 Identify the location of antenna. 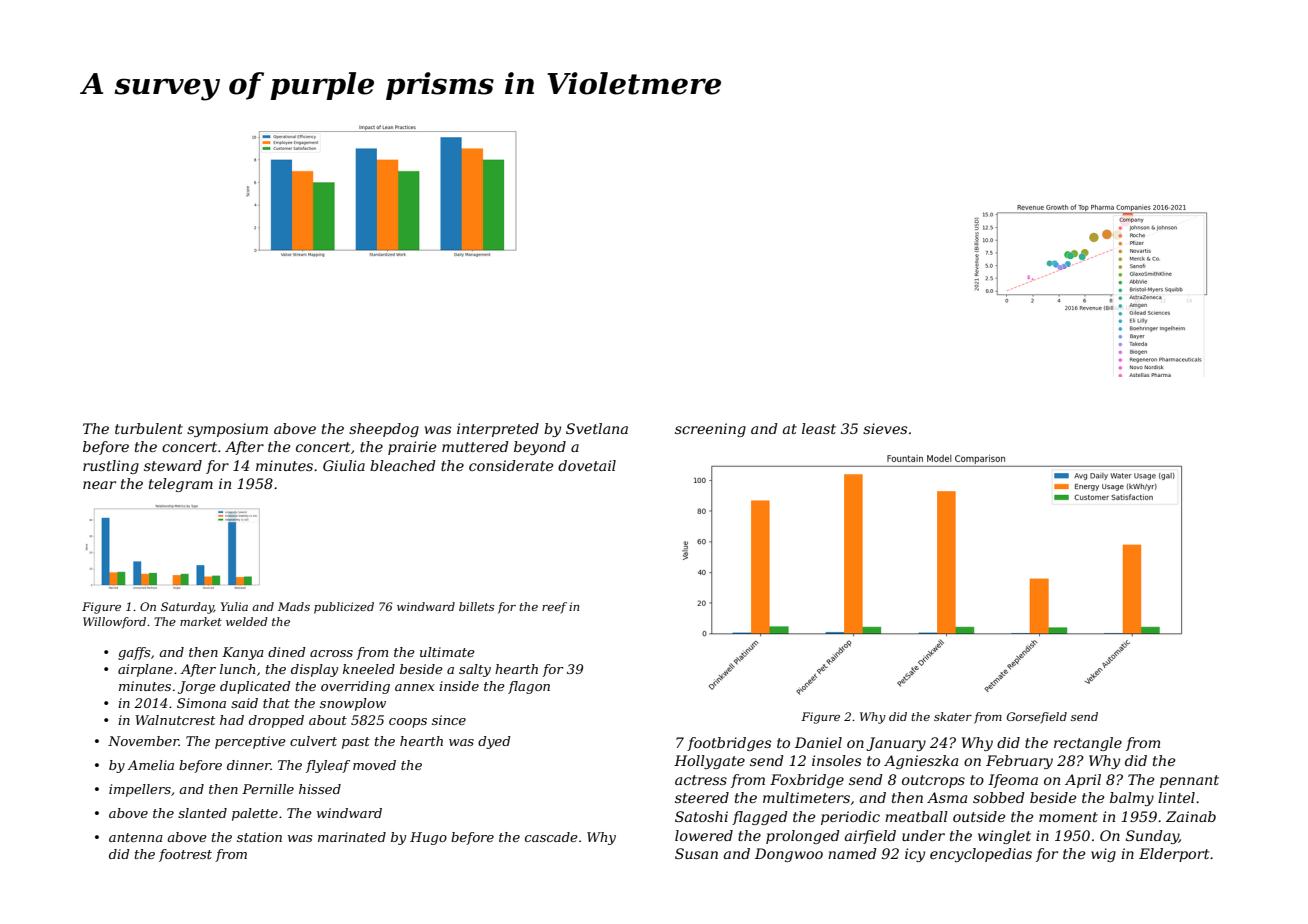
(136, 837).
